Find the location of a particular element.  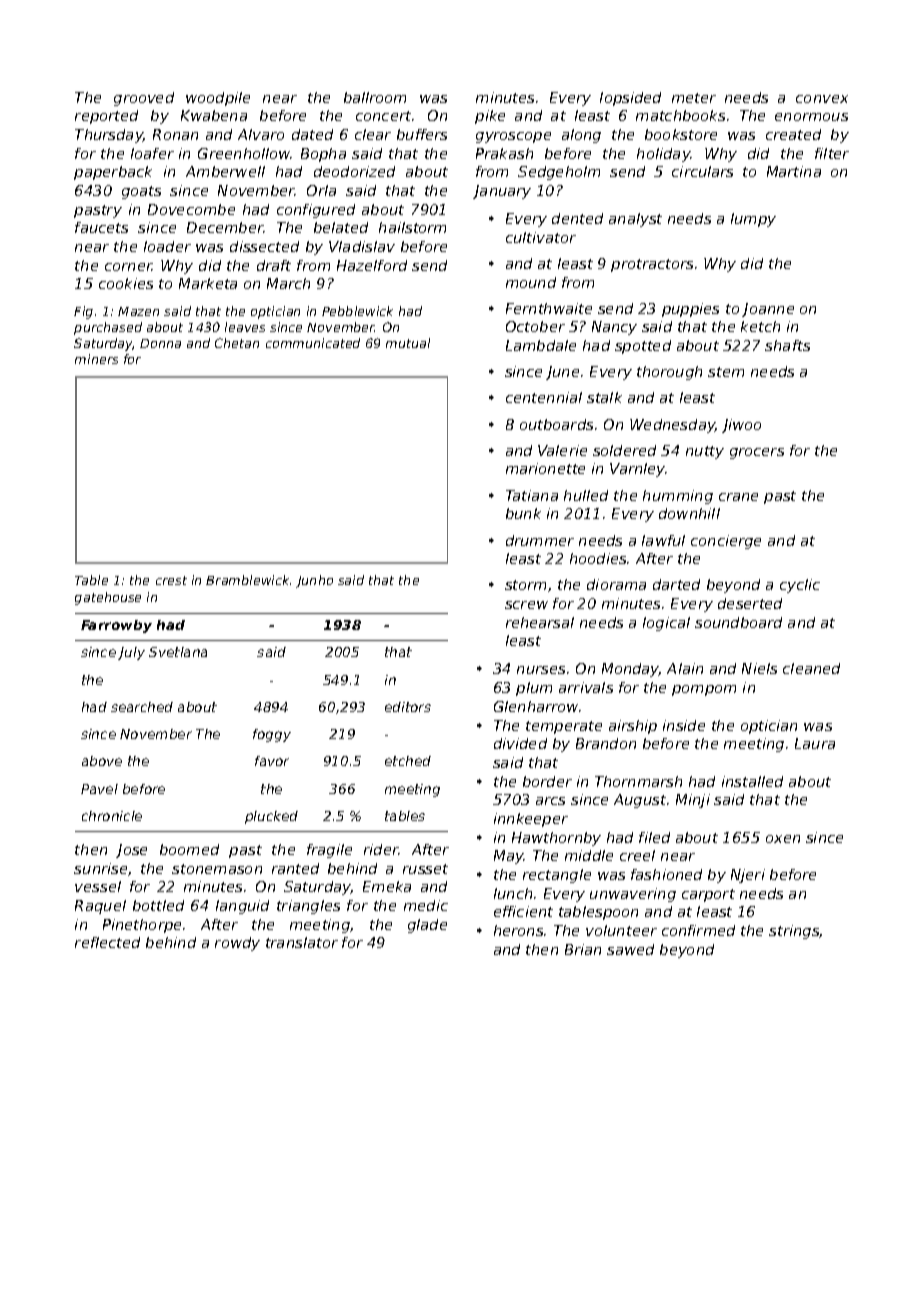

centennial is located at coordinates (544, 397).
